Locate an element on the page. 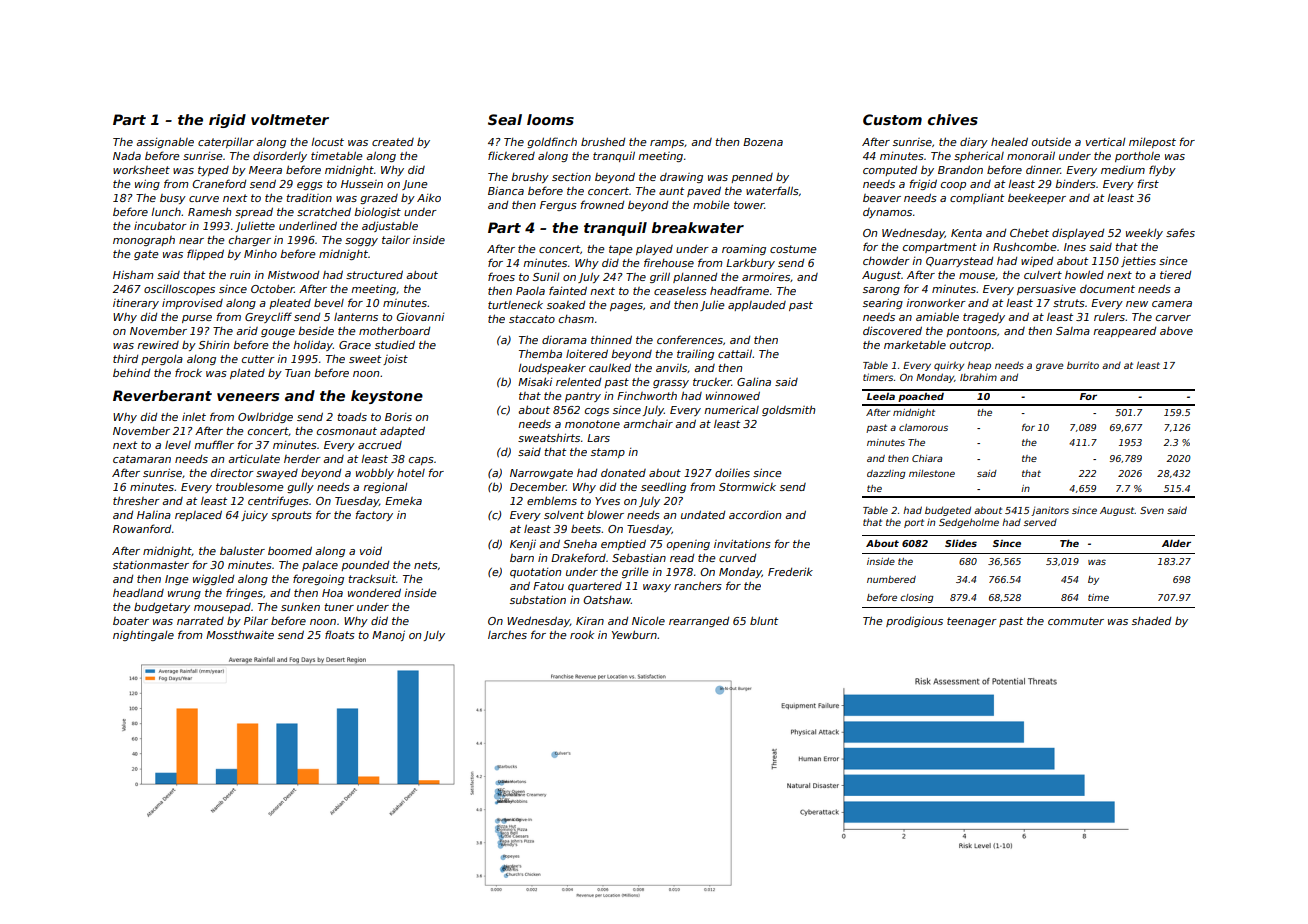  pages is located at coordinates (626, 307).
